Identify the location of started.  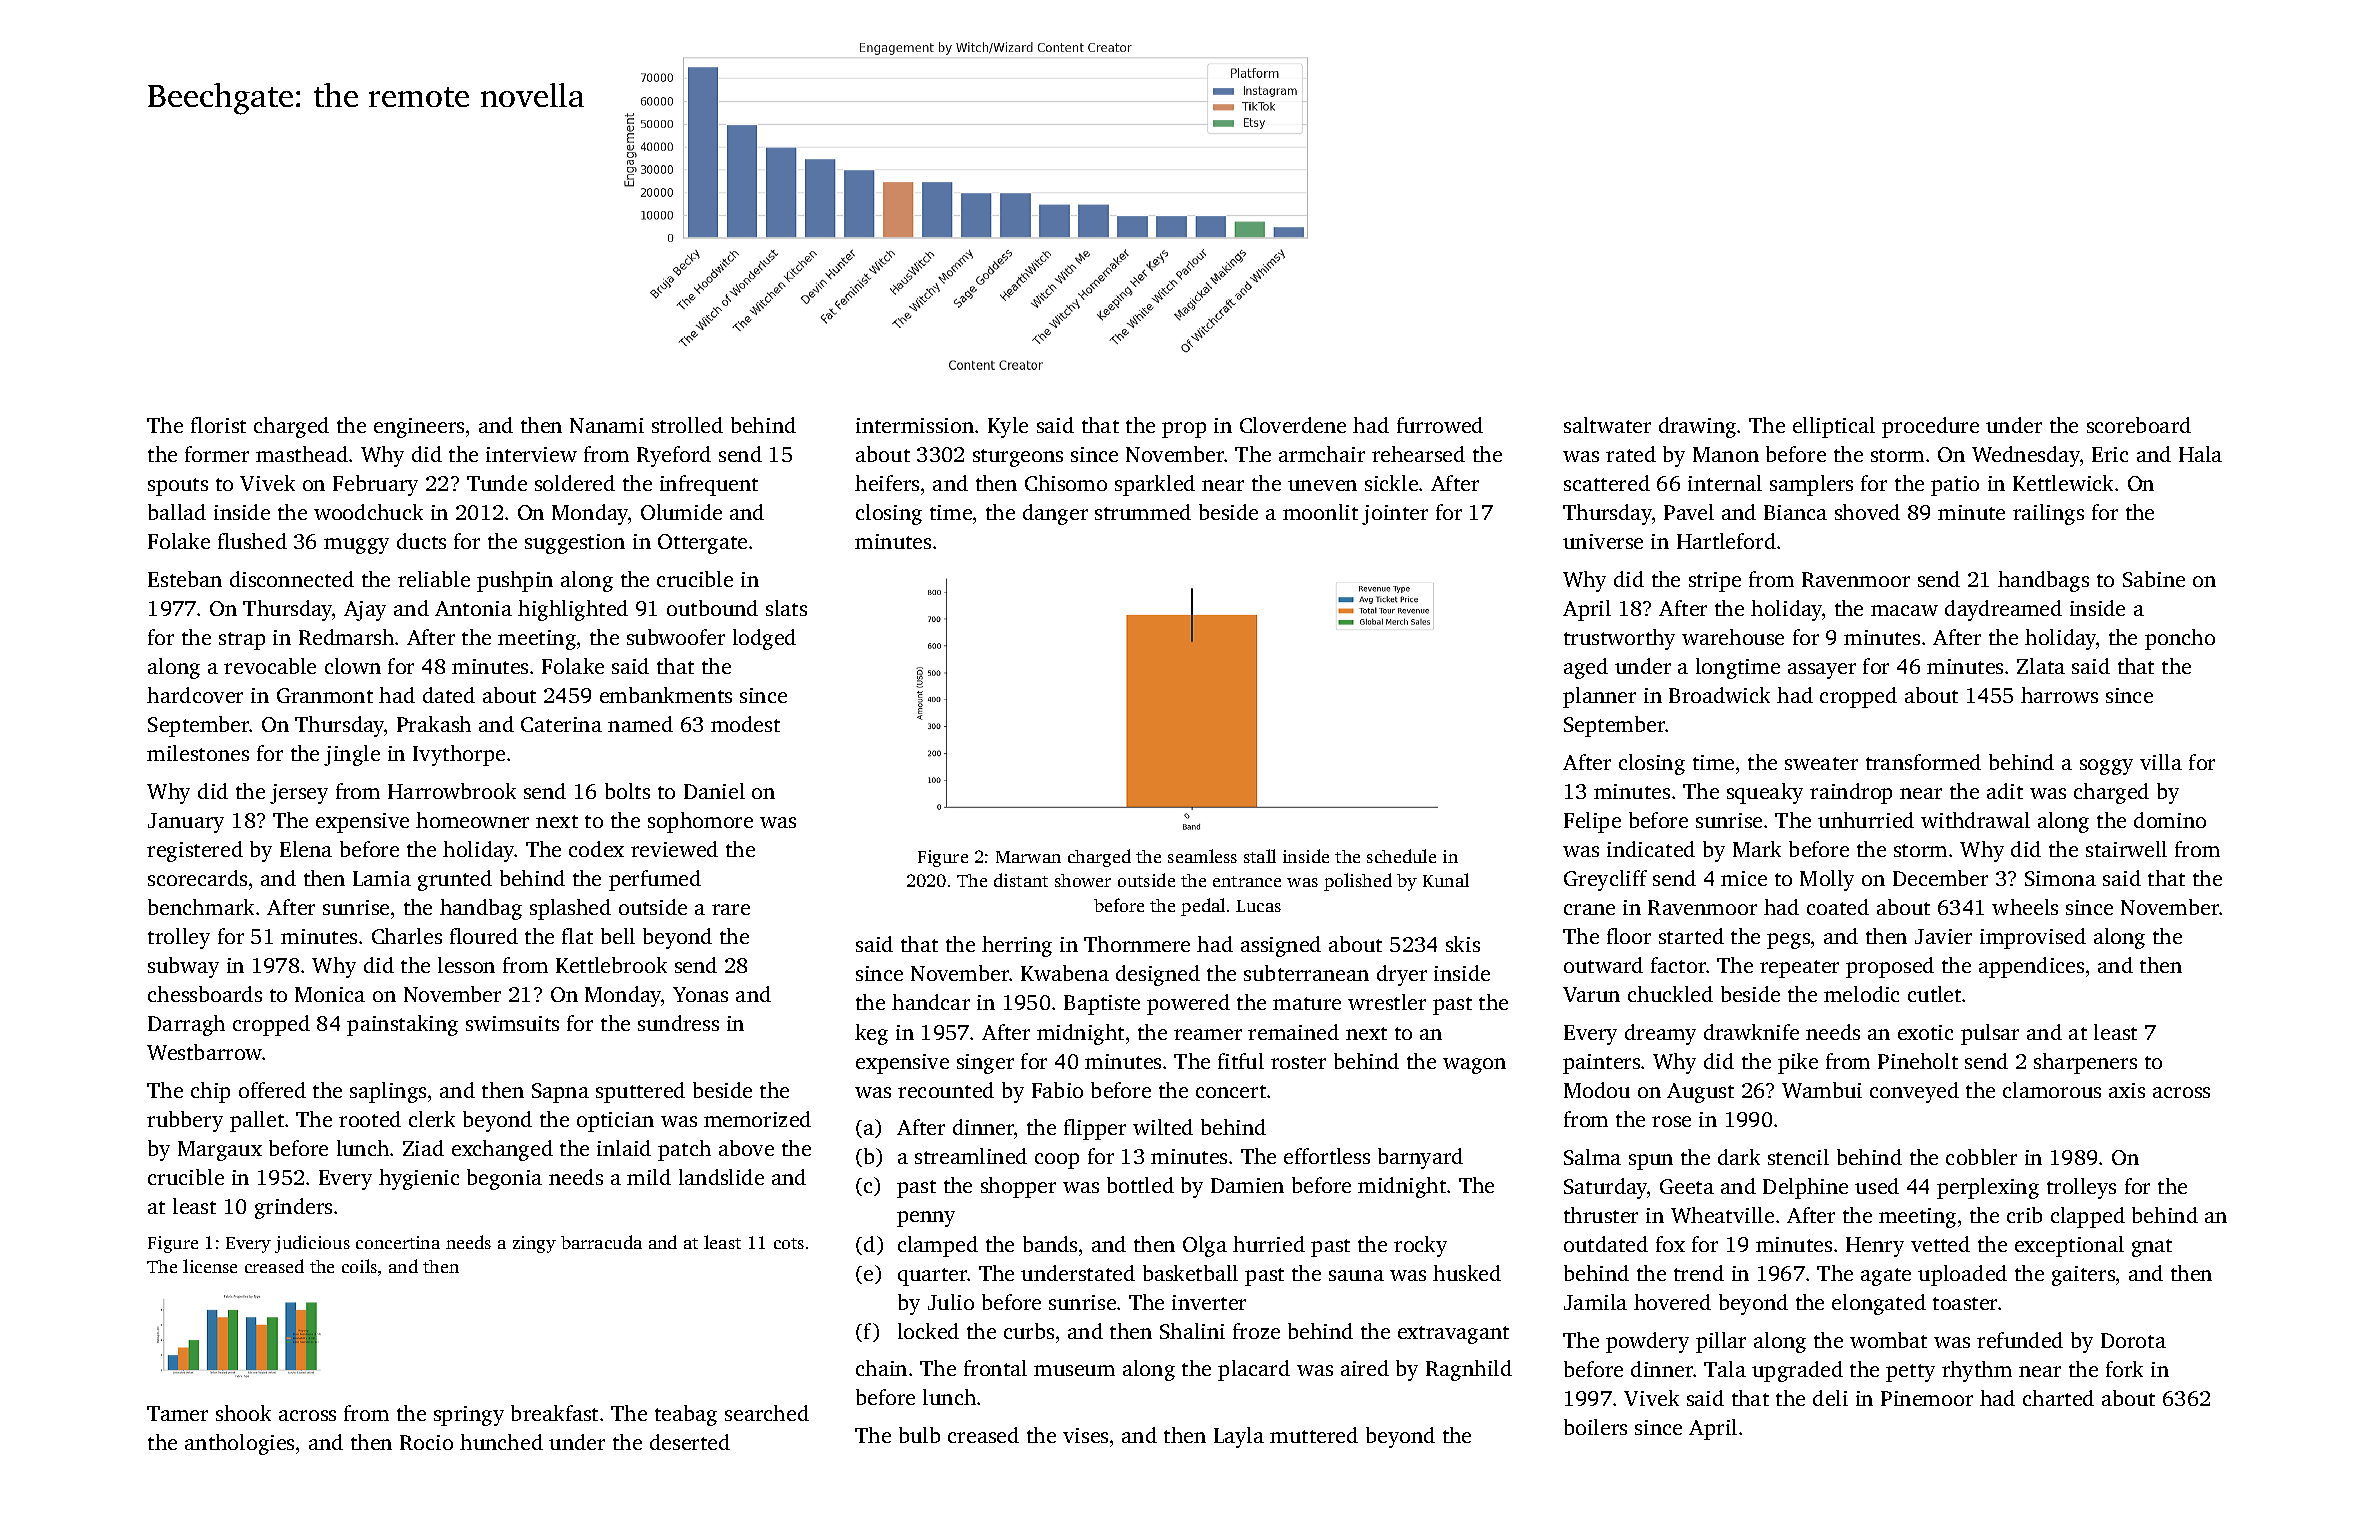
(1691, 936).
